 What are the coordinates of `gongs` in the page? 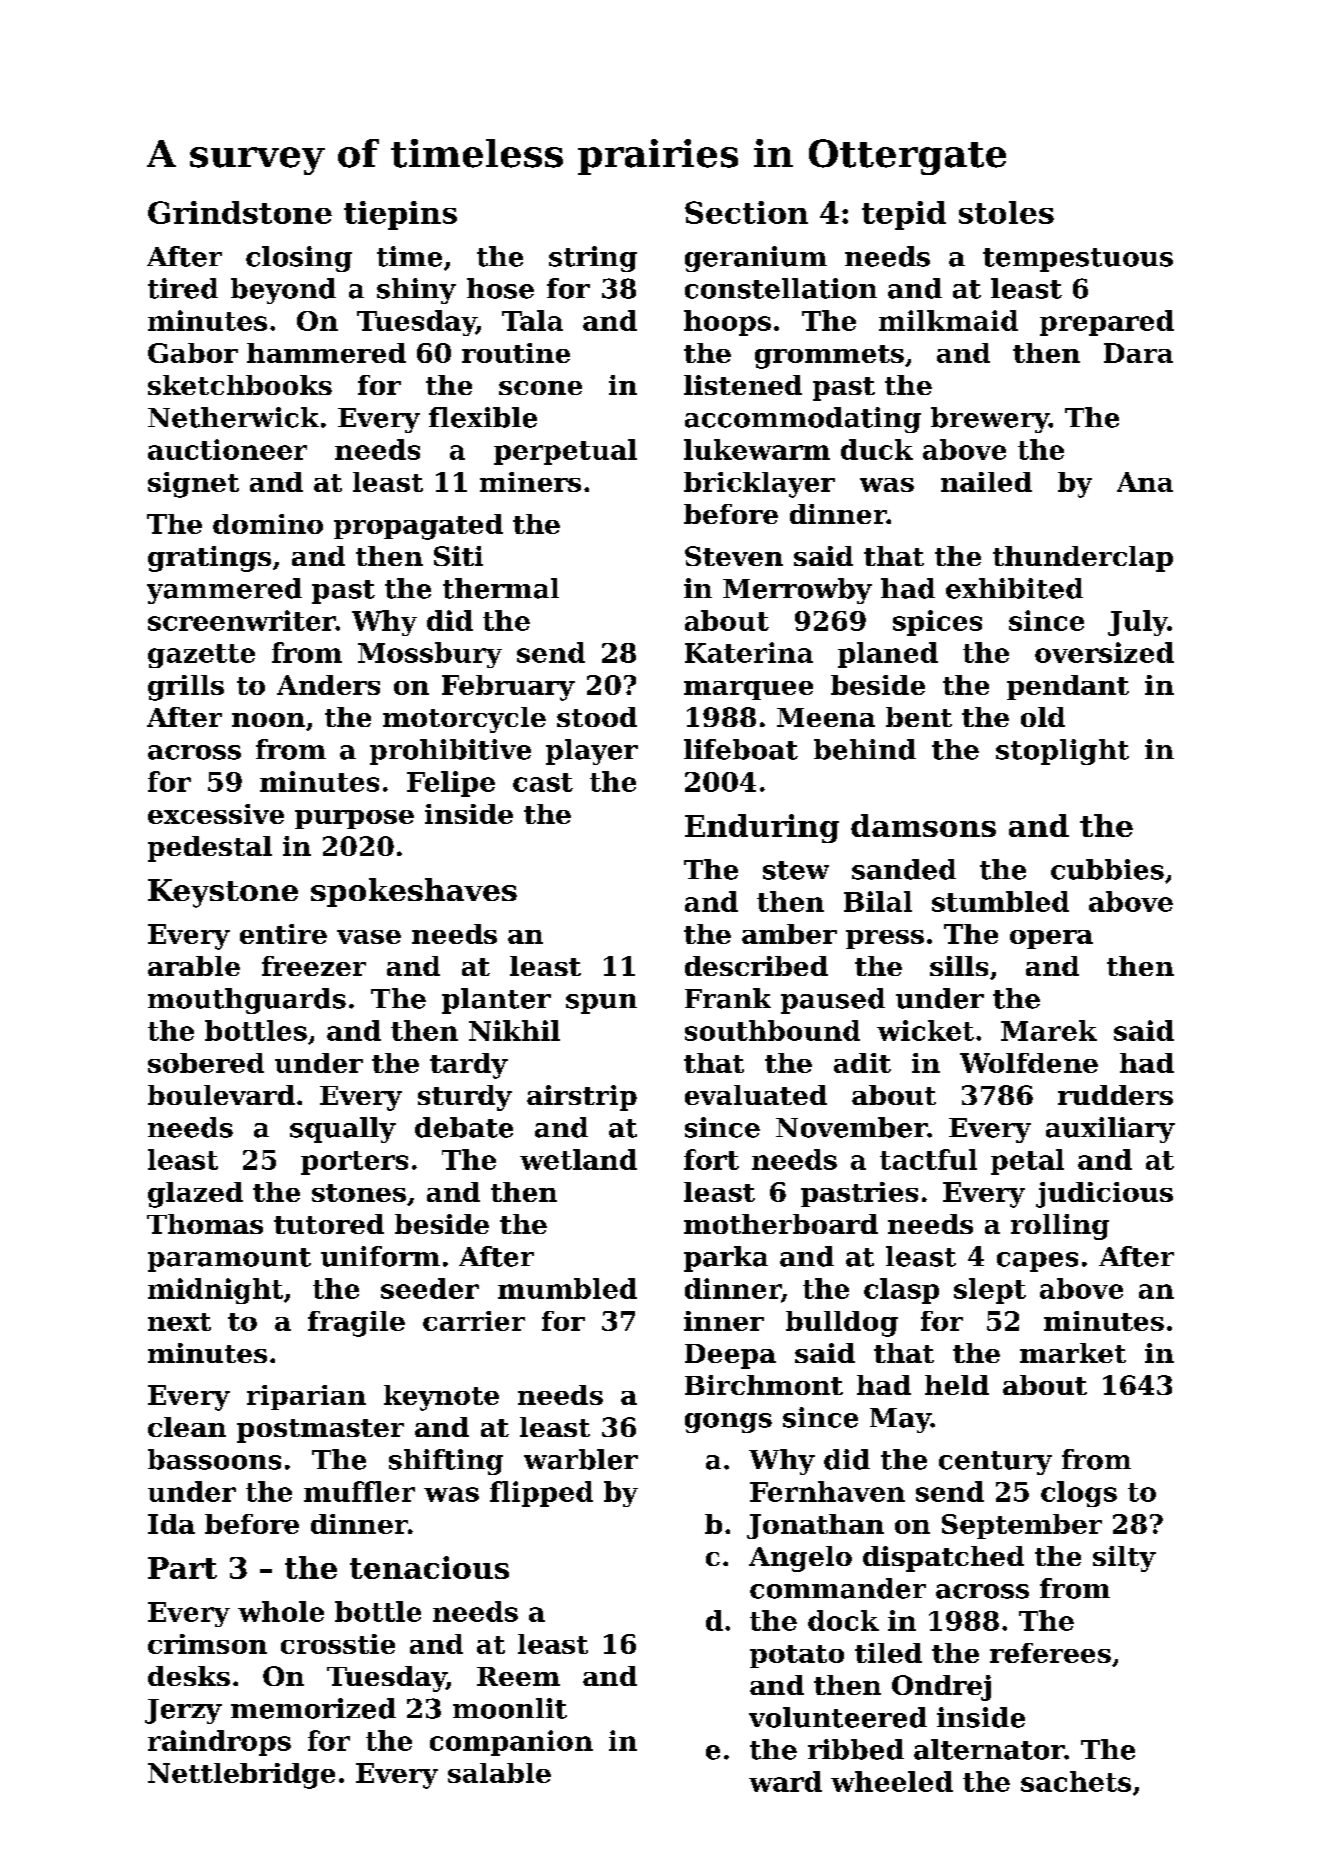 It's located at (728, 1423).
